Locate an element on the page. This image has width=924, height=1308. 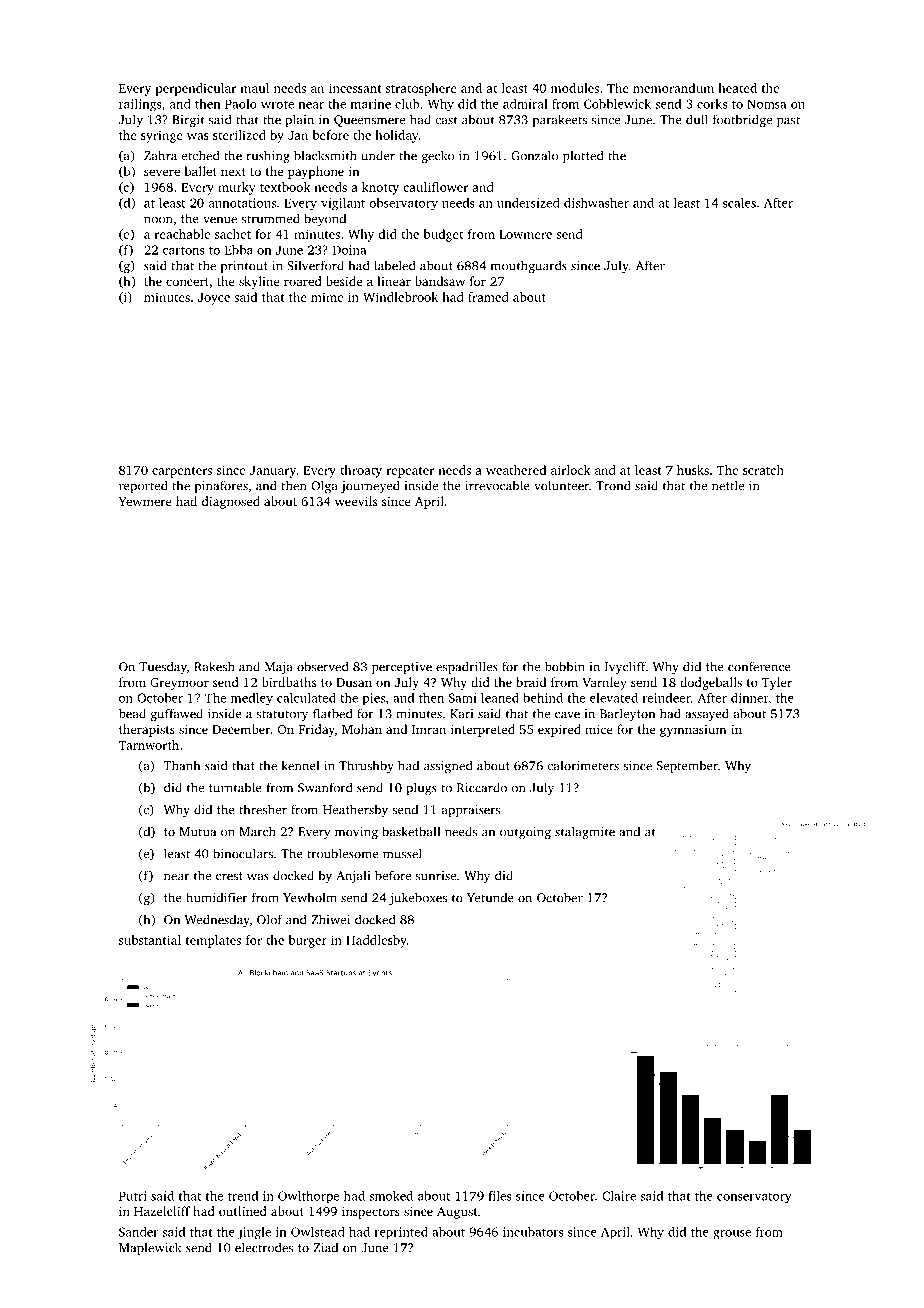
carpenters is located at coordinates (182, 472).
